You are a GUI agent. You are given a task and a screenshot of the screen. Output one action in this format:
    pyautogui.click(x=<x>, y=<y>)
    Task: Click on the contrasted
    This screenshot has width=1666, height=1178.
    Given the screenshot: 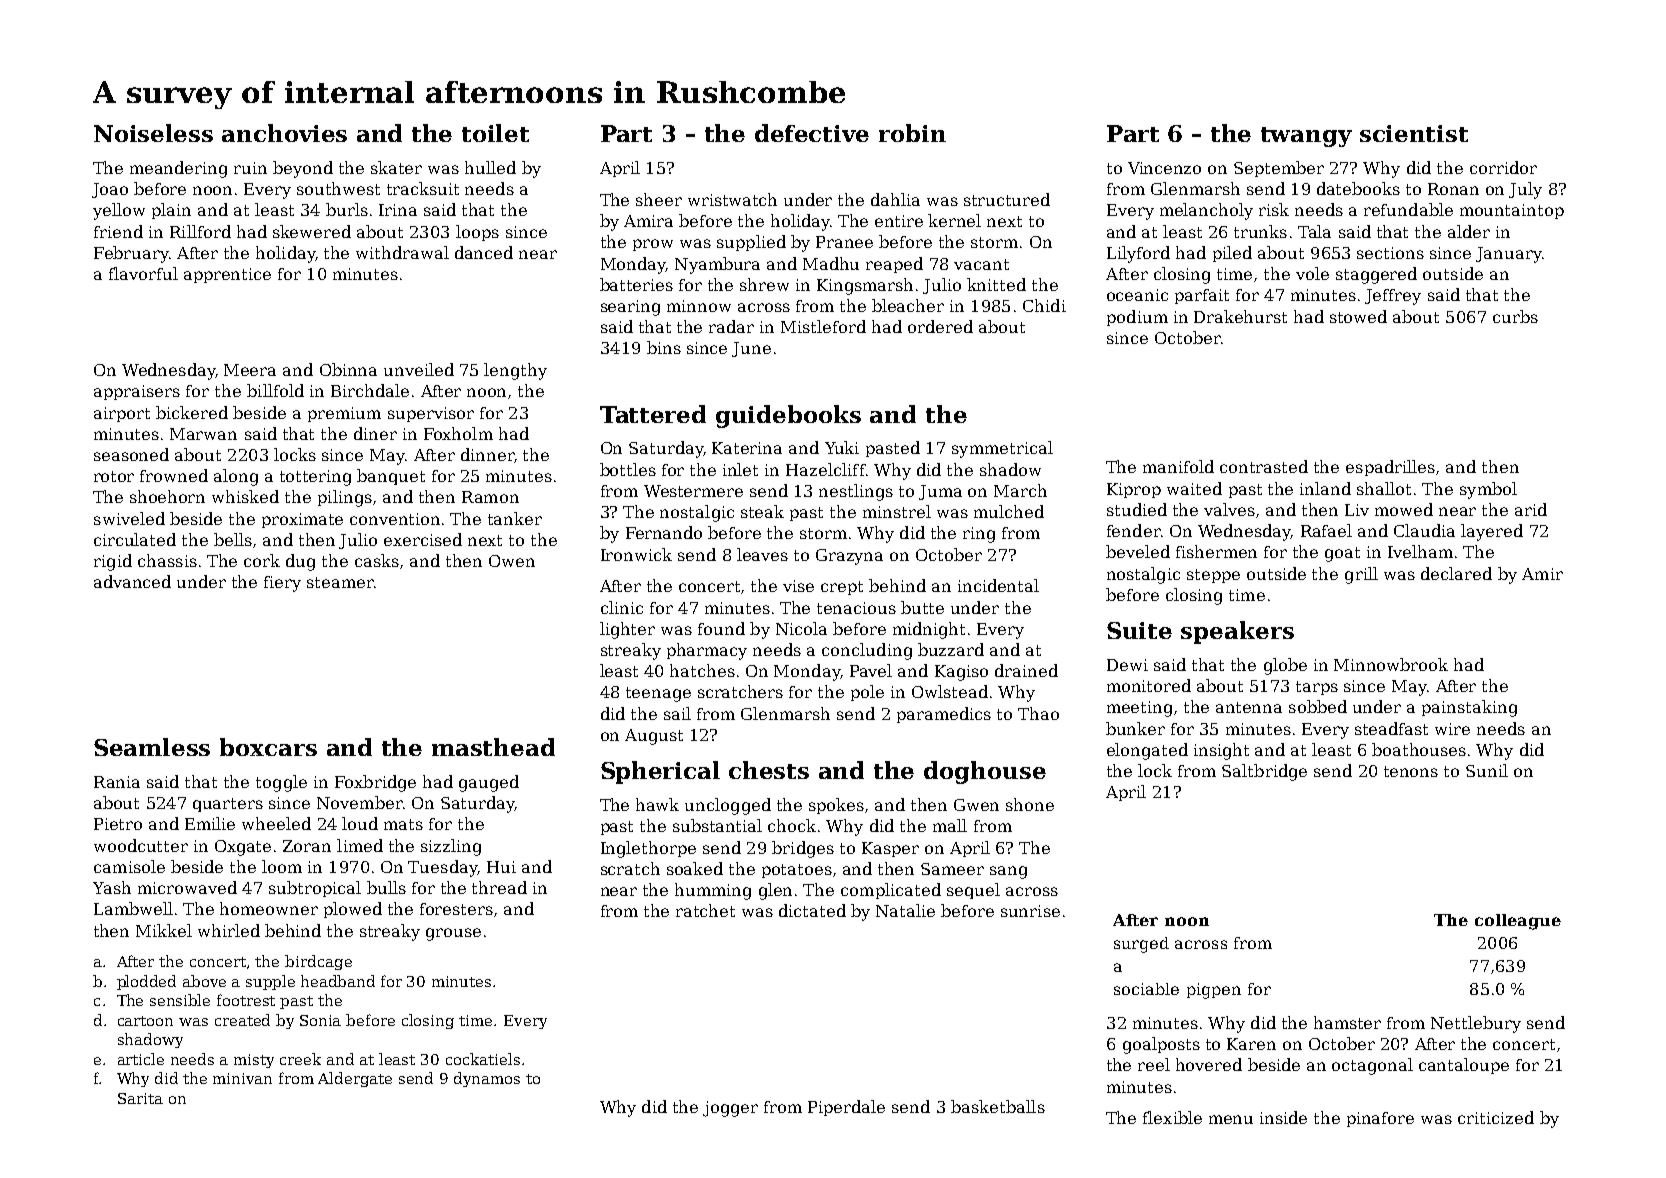 What is the action you would take?
    pyautogui.click(x=1264, y=466)
